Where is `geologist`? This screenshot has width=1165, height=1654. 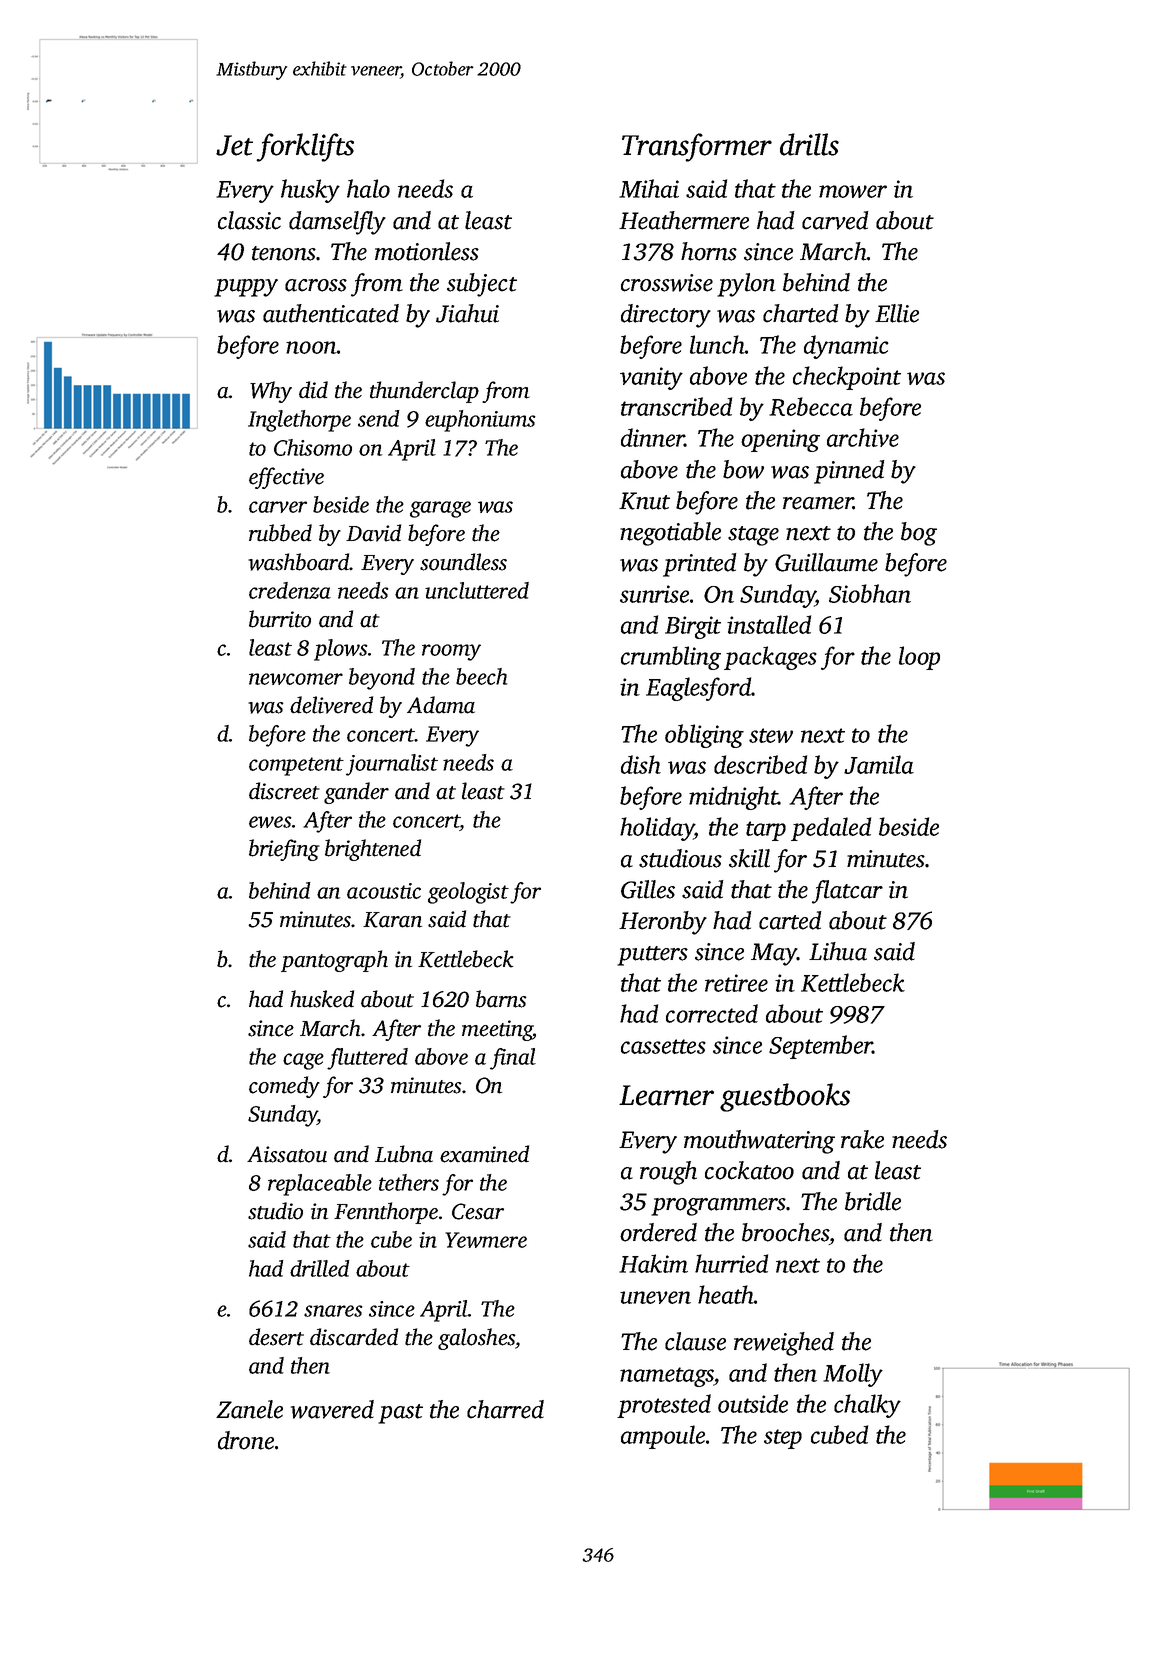
geologist is located at coordinates (468, 893).
